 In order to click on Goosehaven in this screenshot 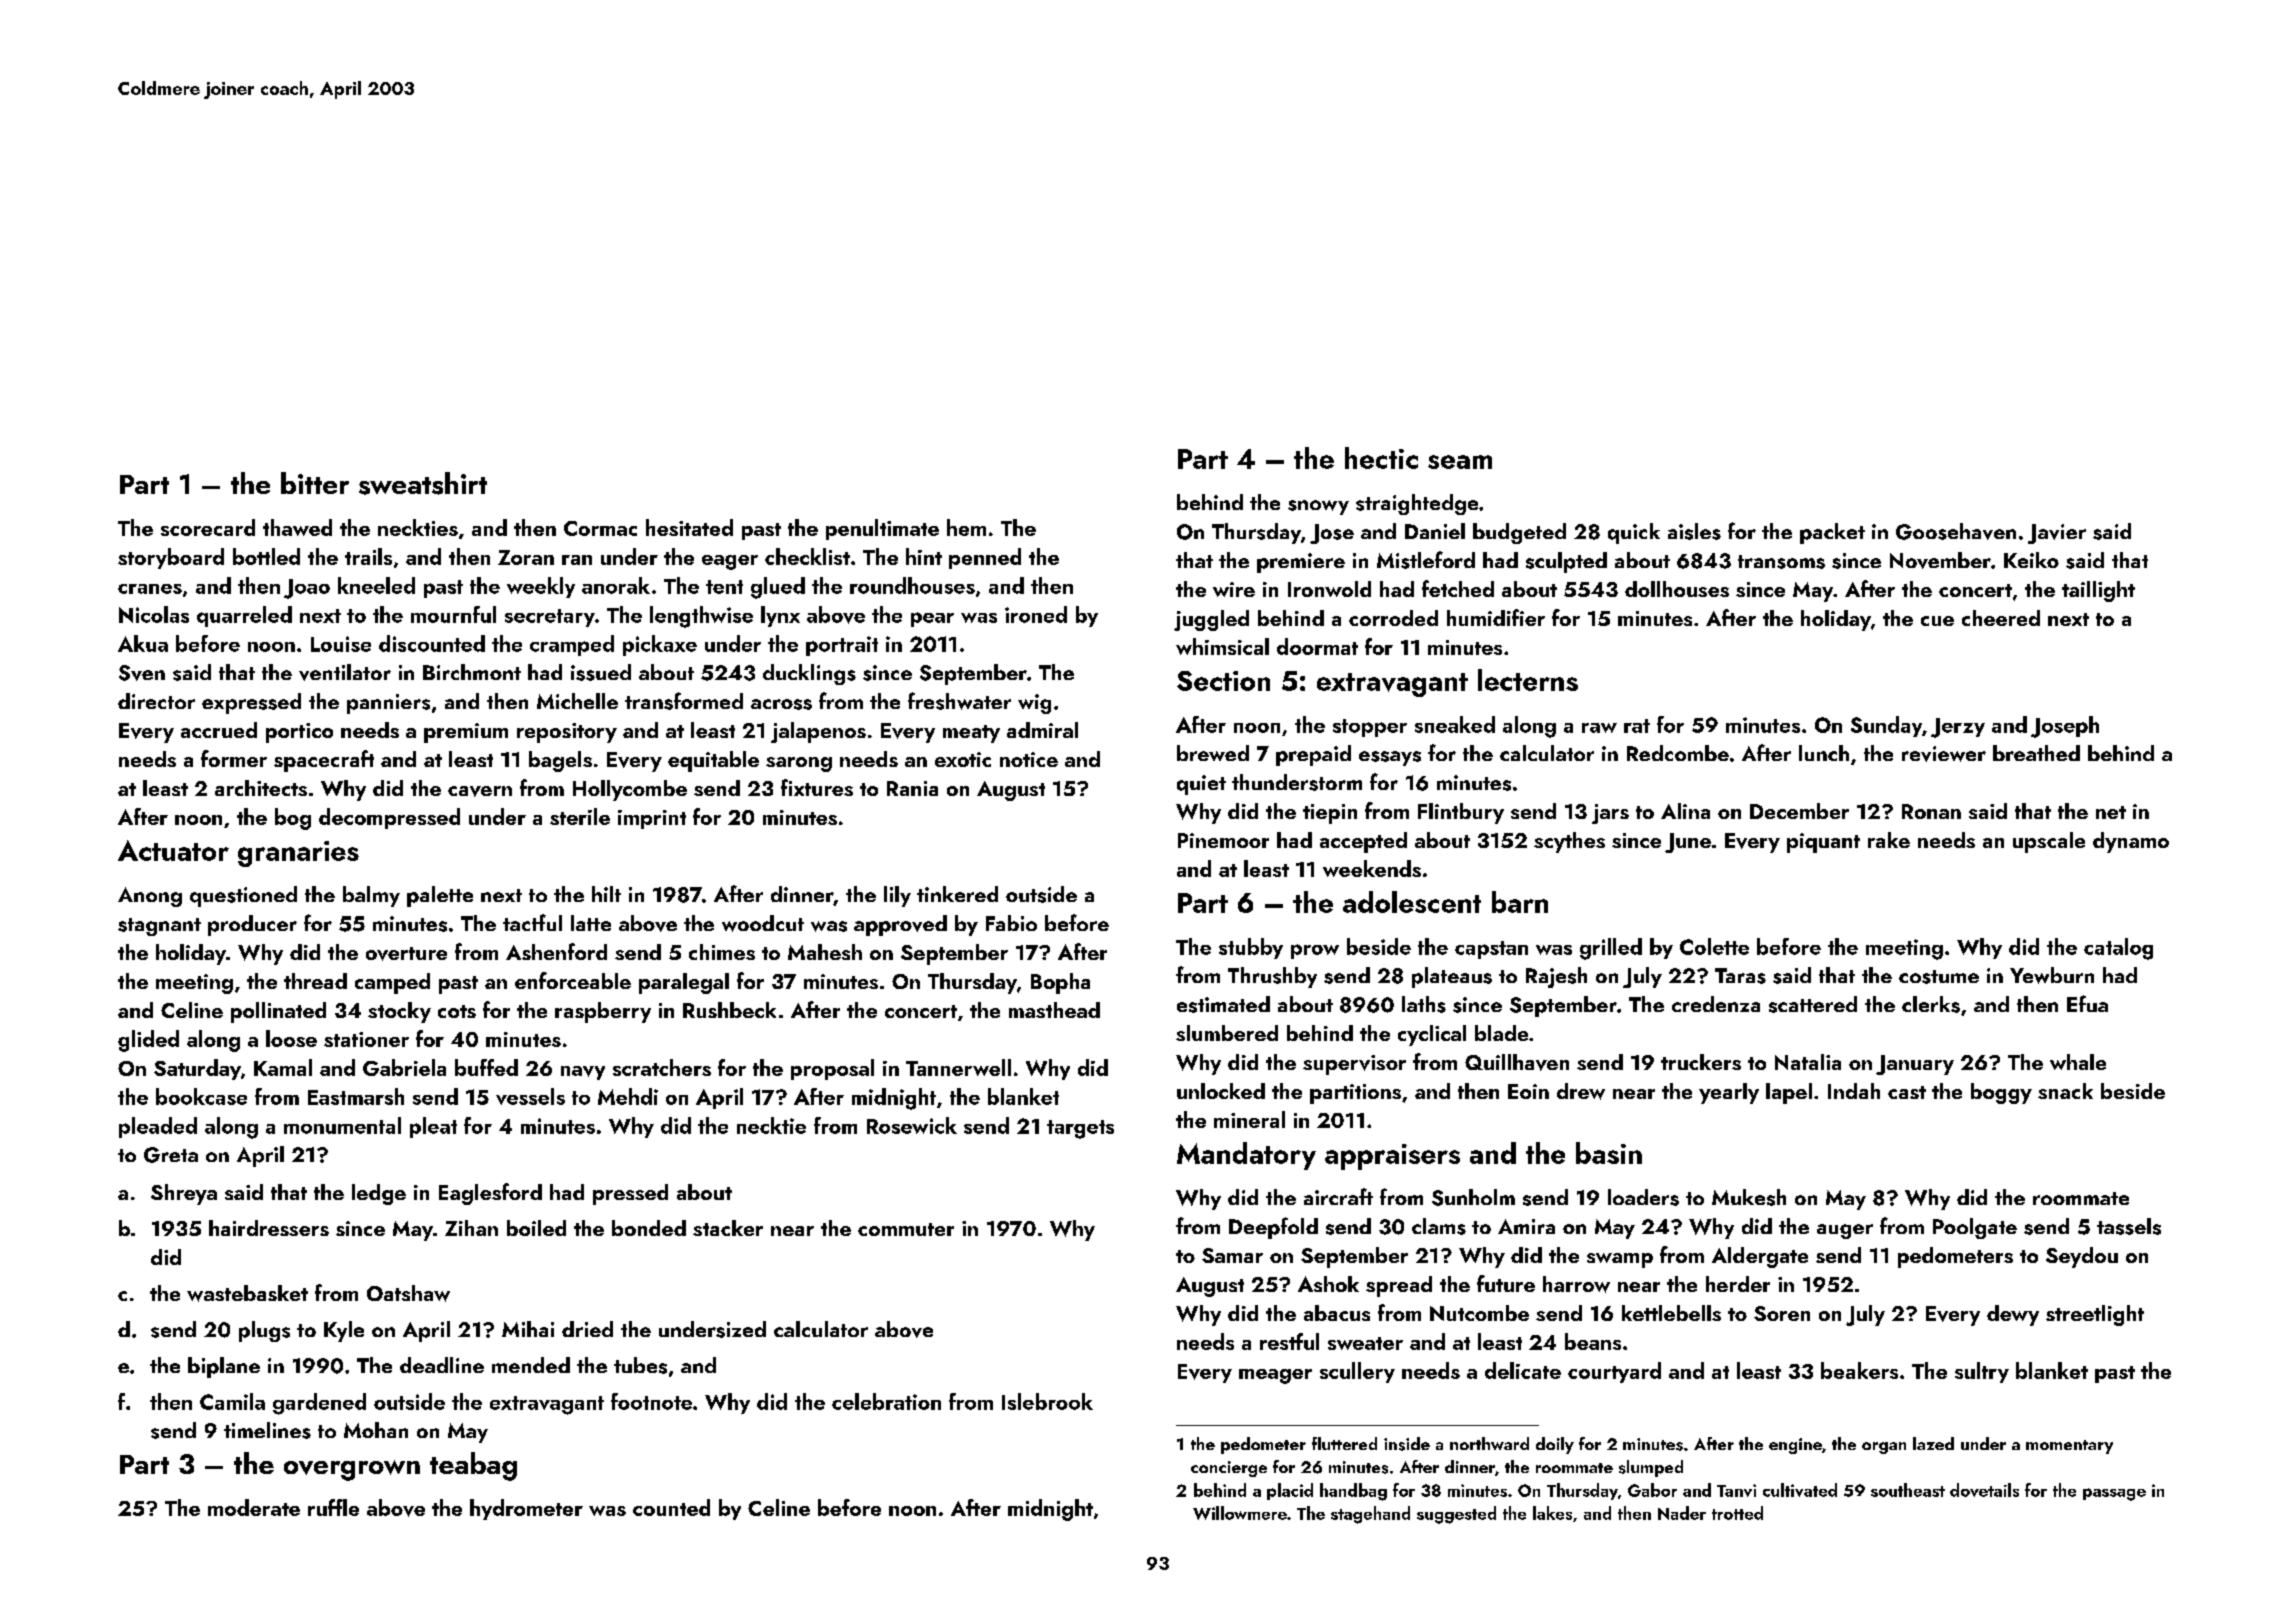, I will do `click(1956, 531)`.
